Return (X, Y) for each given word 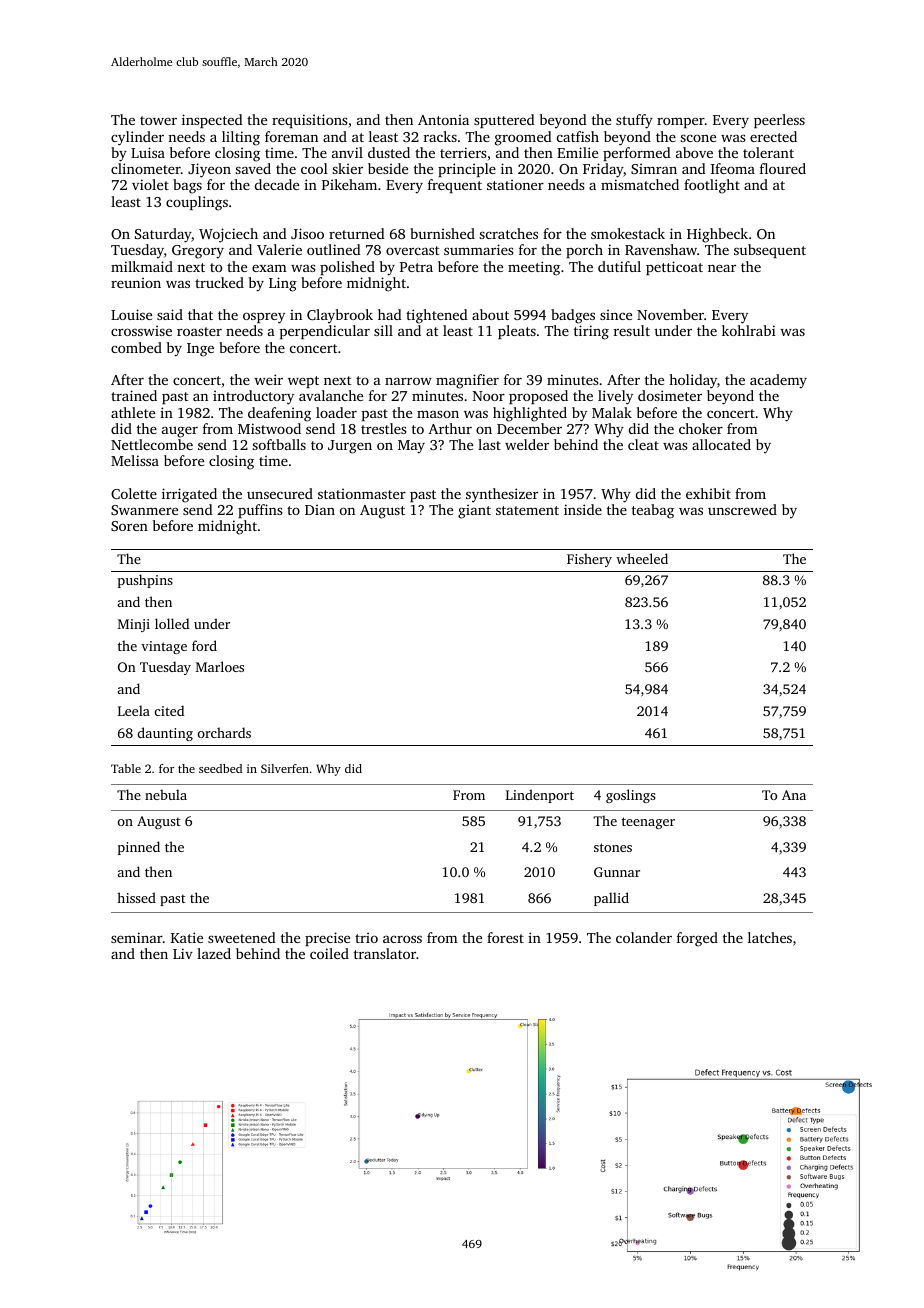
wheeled (642, 558)
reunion (136, 282)
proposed (538, 397)
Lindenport (540, 796)
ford (204, 645)
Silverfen (285, 768)
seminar (137, 937)
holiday (693, 381)
